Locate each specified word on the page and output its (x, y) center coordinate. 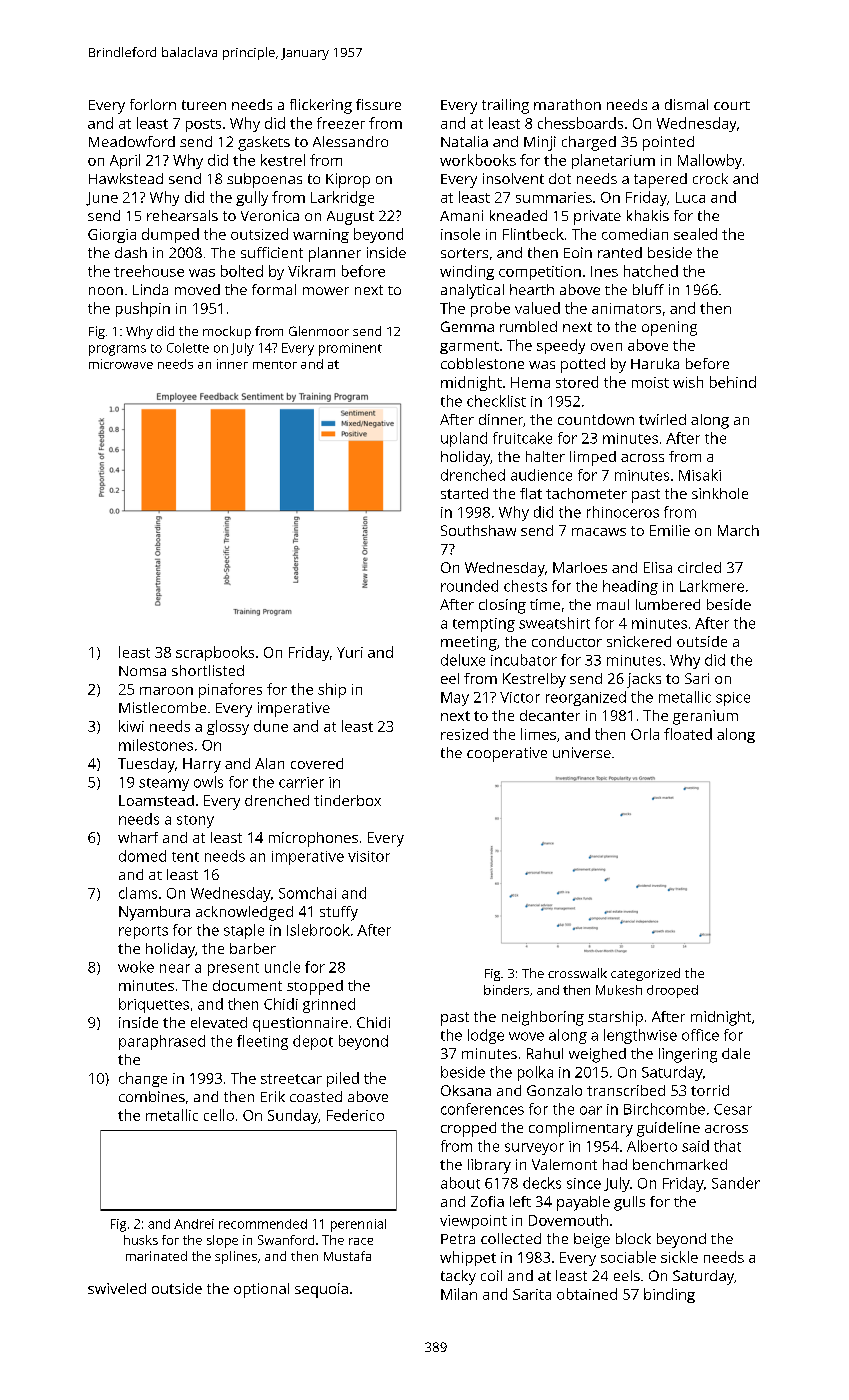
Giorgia (112, 236)
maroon (166, 691)
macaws (599, 532)
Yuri (350, 652)
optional (261, 1290)
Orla (645, 734)
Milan (459, 1294)
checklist (496, 401)
